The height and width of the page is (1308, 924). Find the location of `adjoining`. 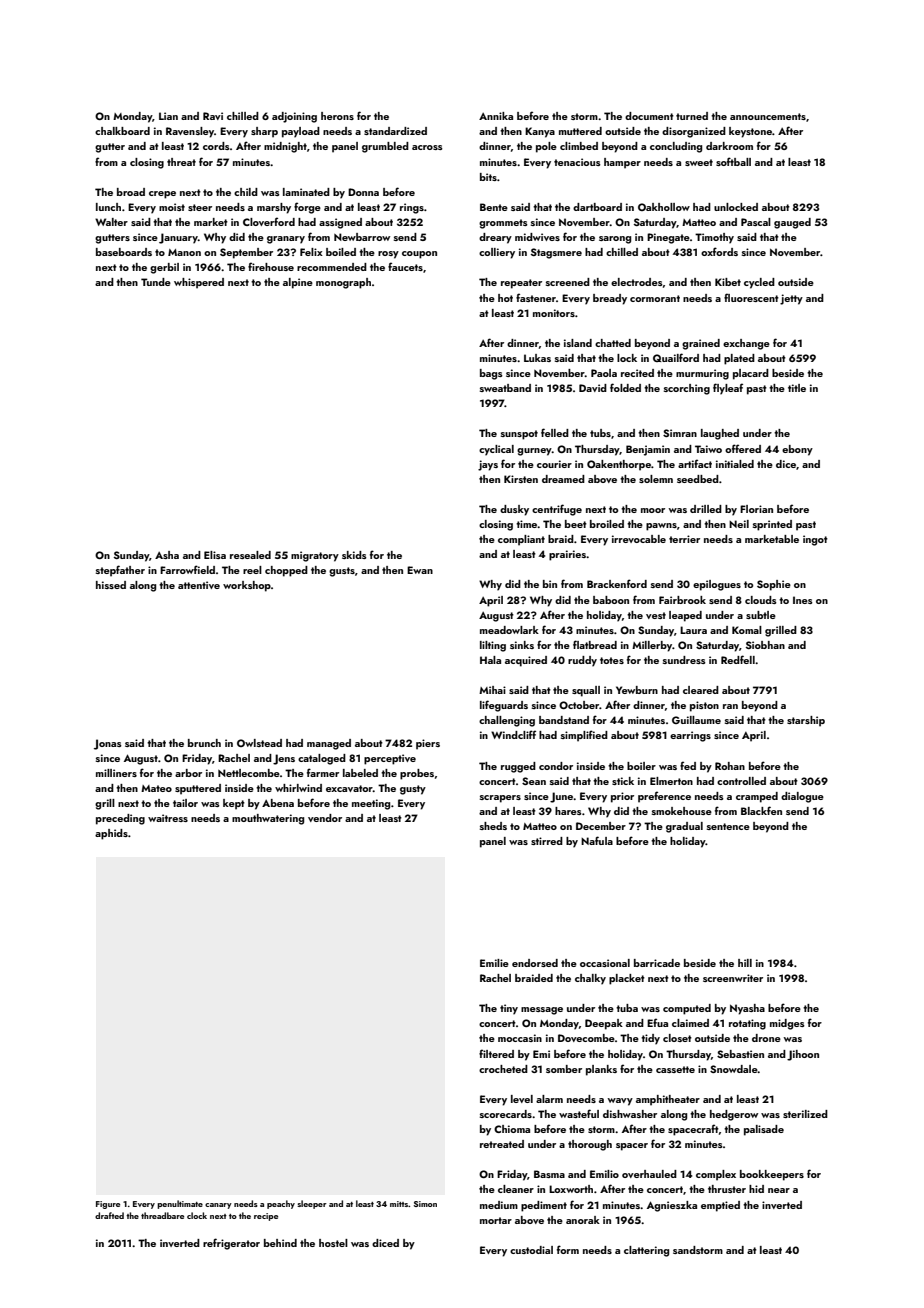

adjoining is located at coordinates (294, 117).
